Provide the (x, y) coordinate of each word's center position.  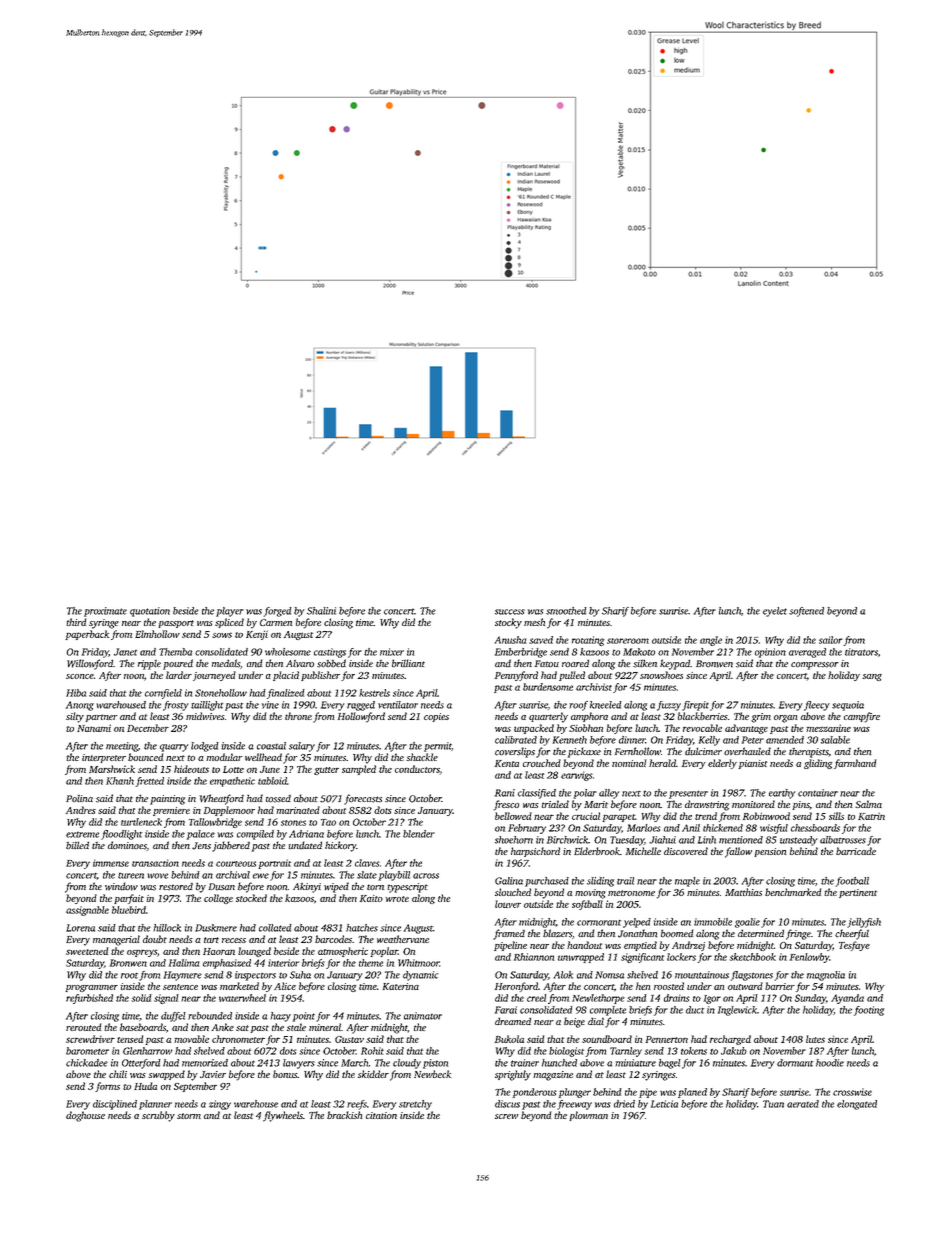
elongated (857, 1105)
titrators (861, 652)
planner (155, 1105)
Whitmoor (418, 963)
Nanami (94, 728)
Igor (712, 999)
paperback (87, 635)
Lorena (80, 928)
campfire (862, 717)
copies (436, 717)
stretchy (415, 1105)
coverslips (515, 752)
